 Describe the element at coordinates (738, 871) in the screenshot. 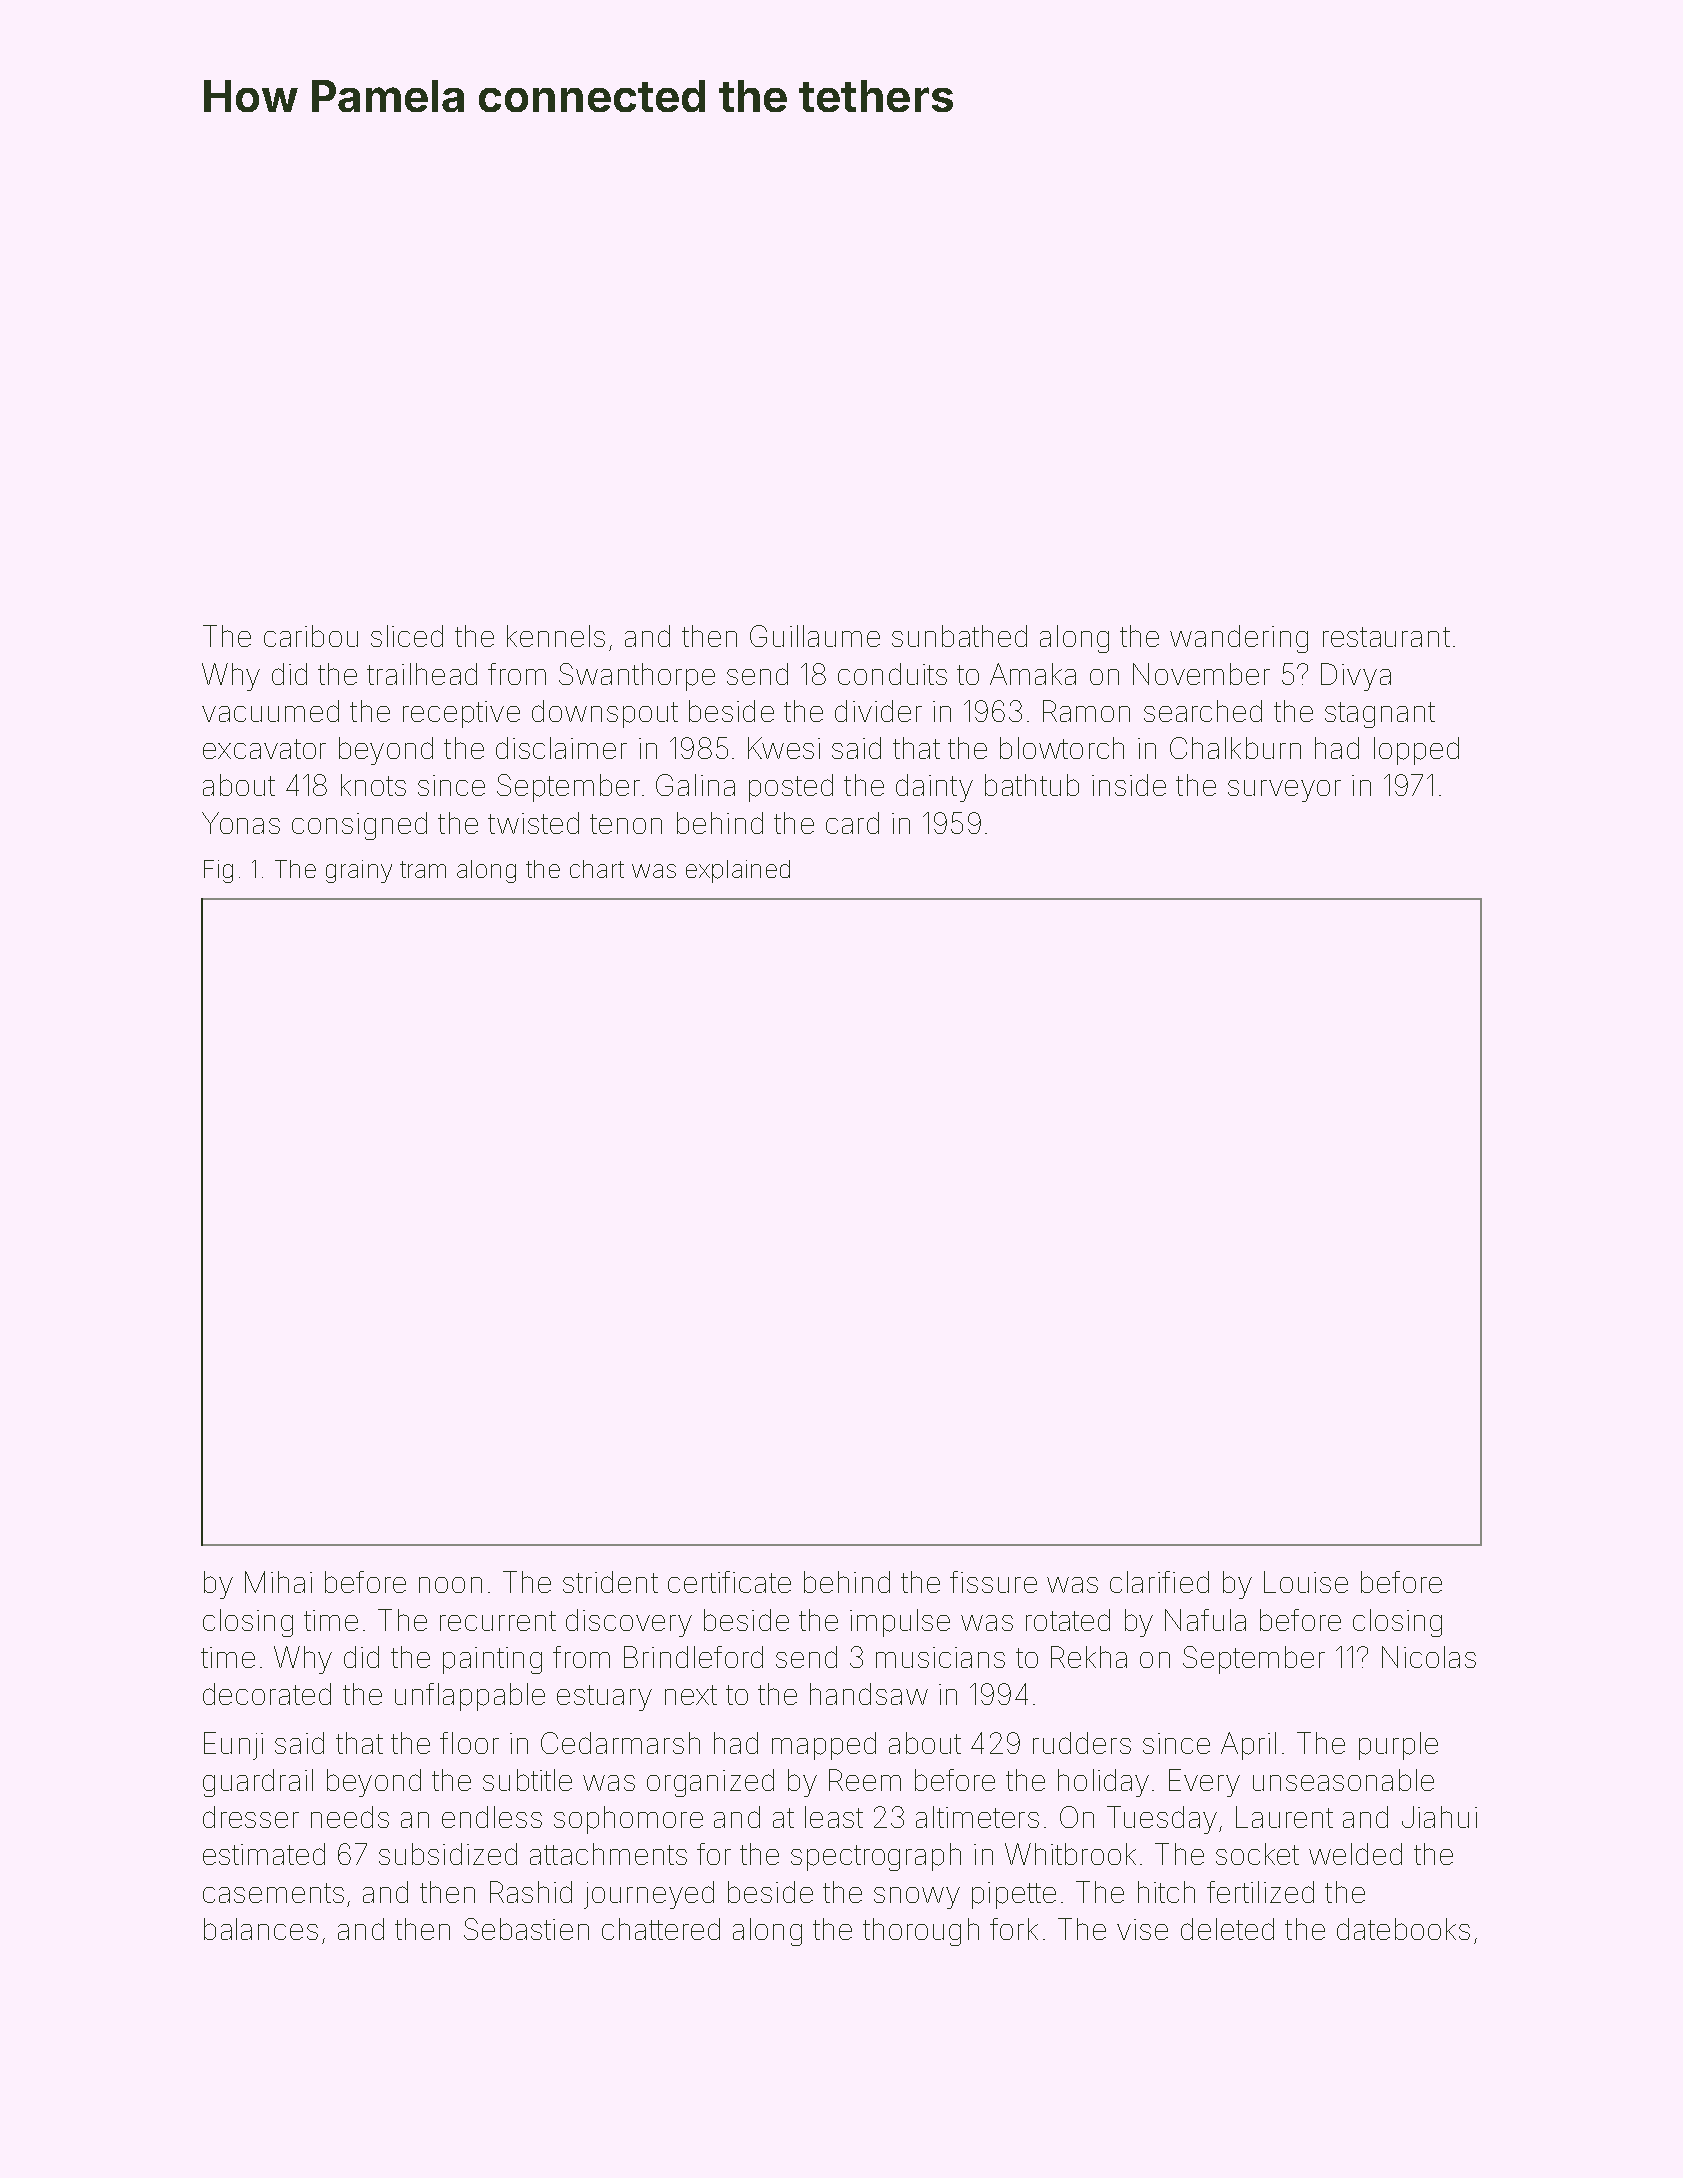

I see `explained` at that location.
